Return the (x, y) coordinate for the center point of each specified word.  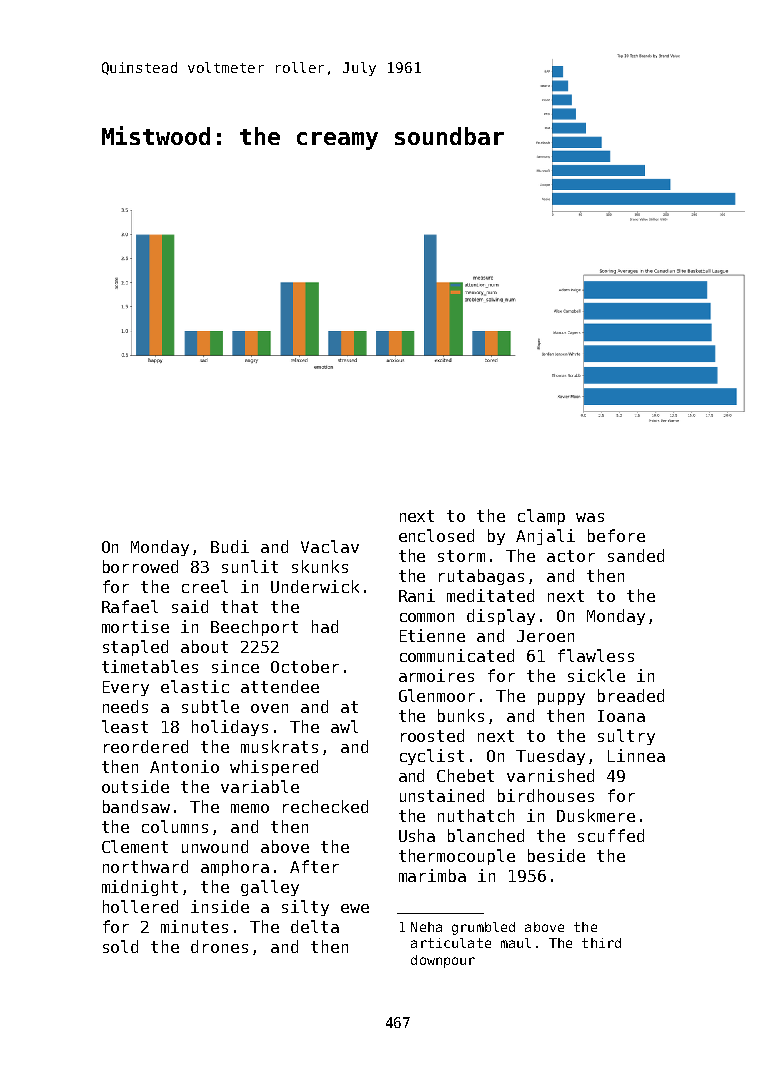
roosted (432, 735)
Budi (230, 546)
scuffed (611, 835)
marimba (432, 875)
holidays (230, 728)
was (590, 517)
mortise (135, 626)
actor (571, 556)
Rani (417, 595)
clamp (541, 517)
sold (120, 946)
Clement (135, 846)
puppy (561, 699)
